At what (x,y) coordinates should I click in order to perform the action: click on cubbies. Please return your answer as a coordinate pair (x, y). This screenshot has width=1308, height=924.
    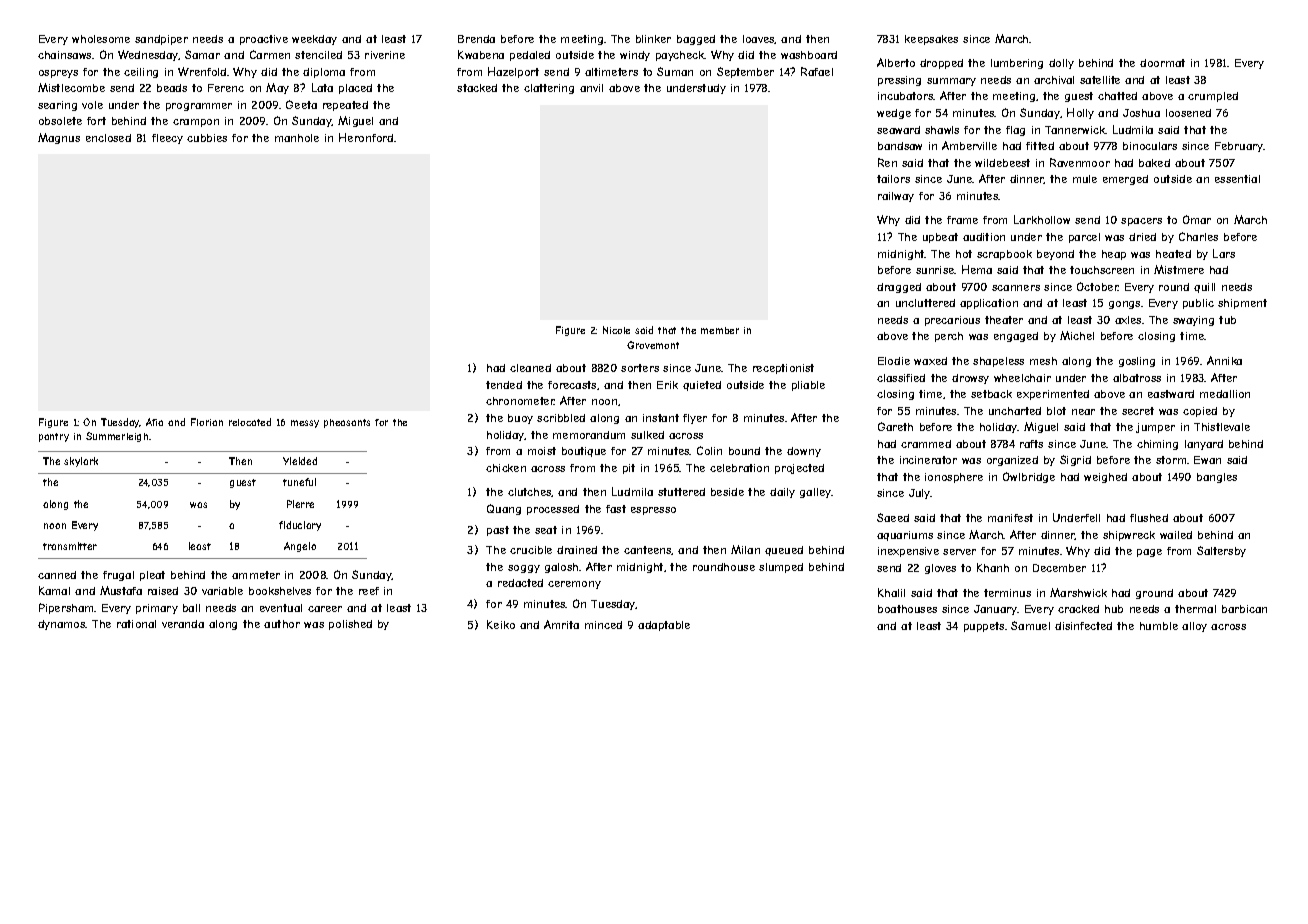
    Looking at the image, I should click on (207, 138).
